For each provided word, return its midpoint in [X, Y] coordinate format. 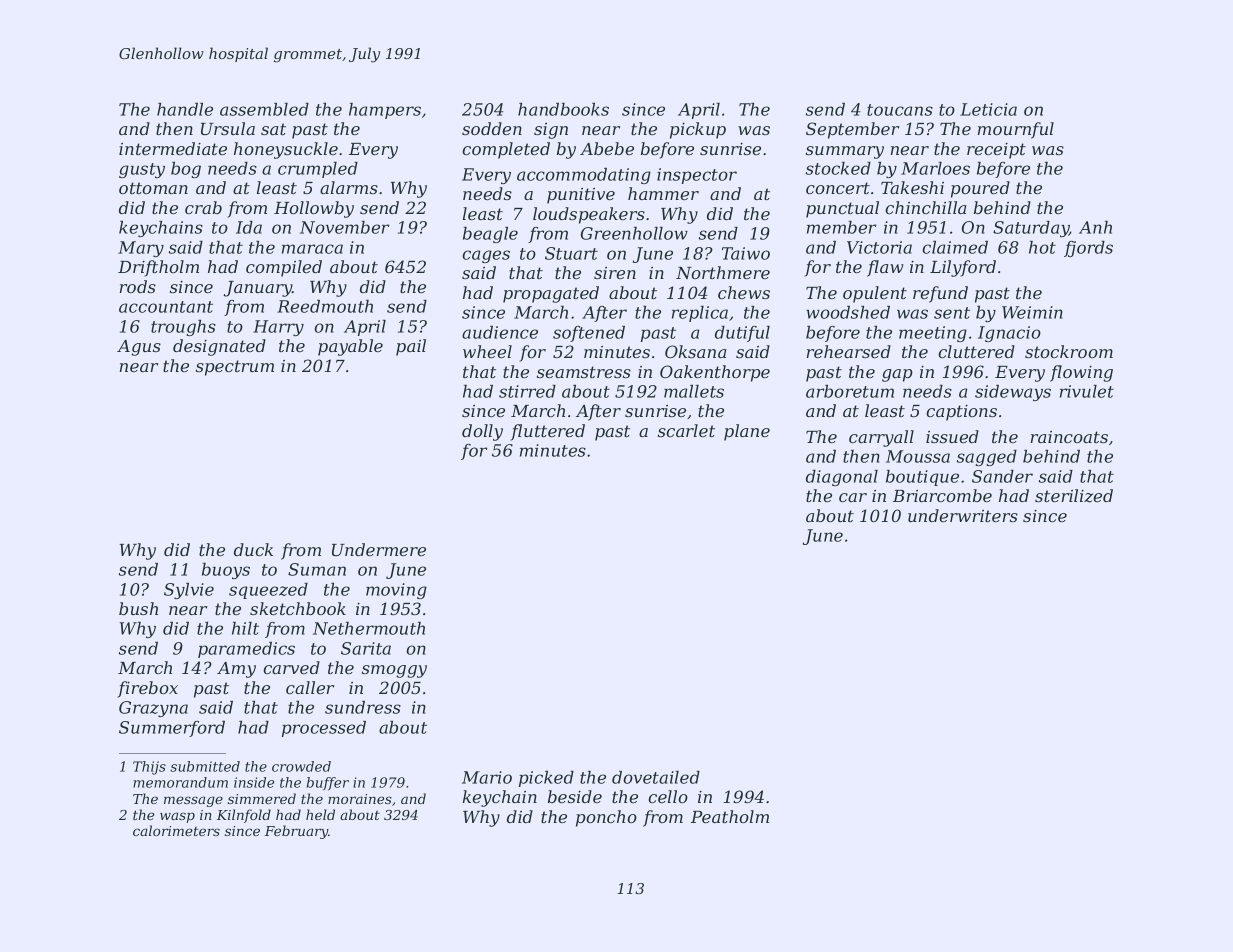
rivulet [1087, 391]
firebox [148, 689]
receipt [996, 151]
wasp [177, 817]
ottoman [153, 188]
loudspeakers [589, 215]
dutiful [742, 334]
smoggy [394, 671]
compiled [284, 268]
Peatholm [730, 816]
